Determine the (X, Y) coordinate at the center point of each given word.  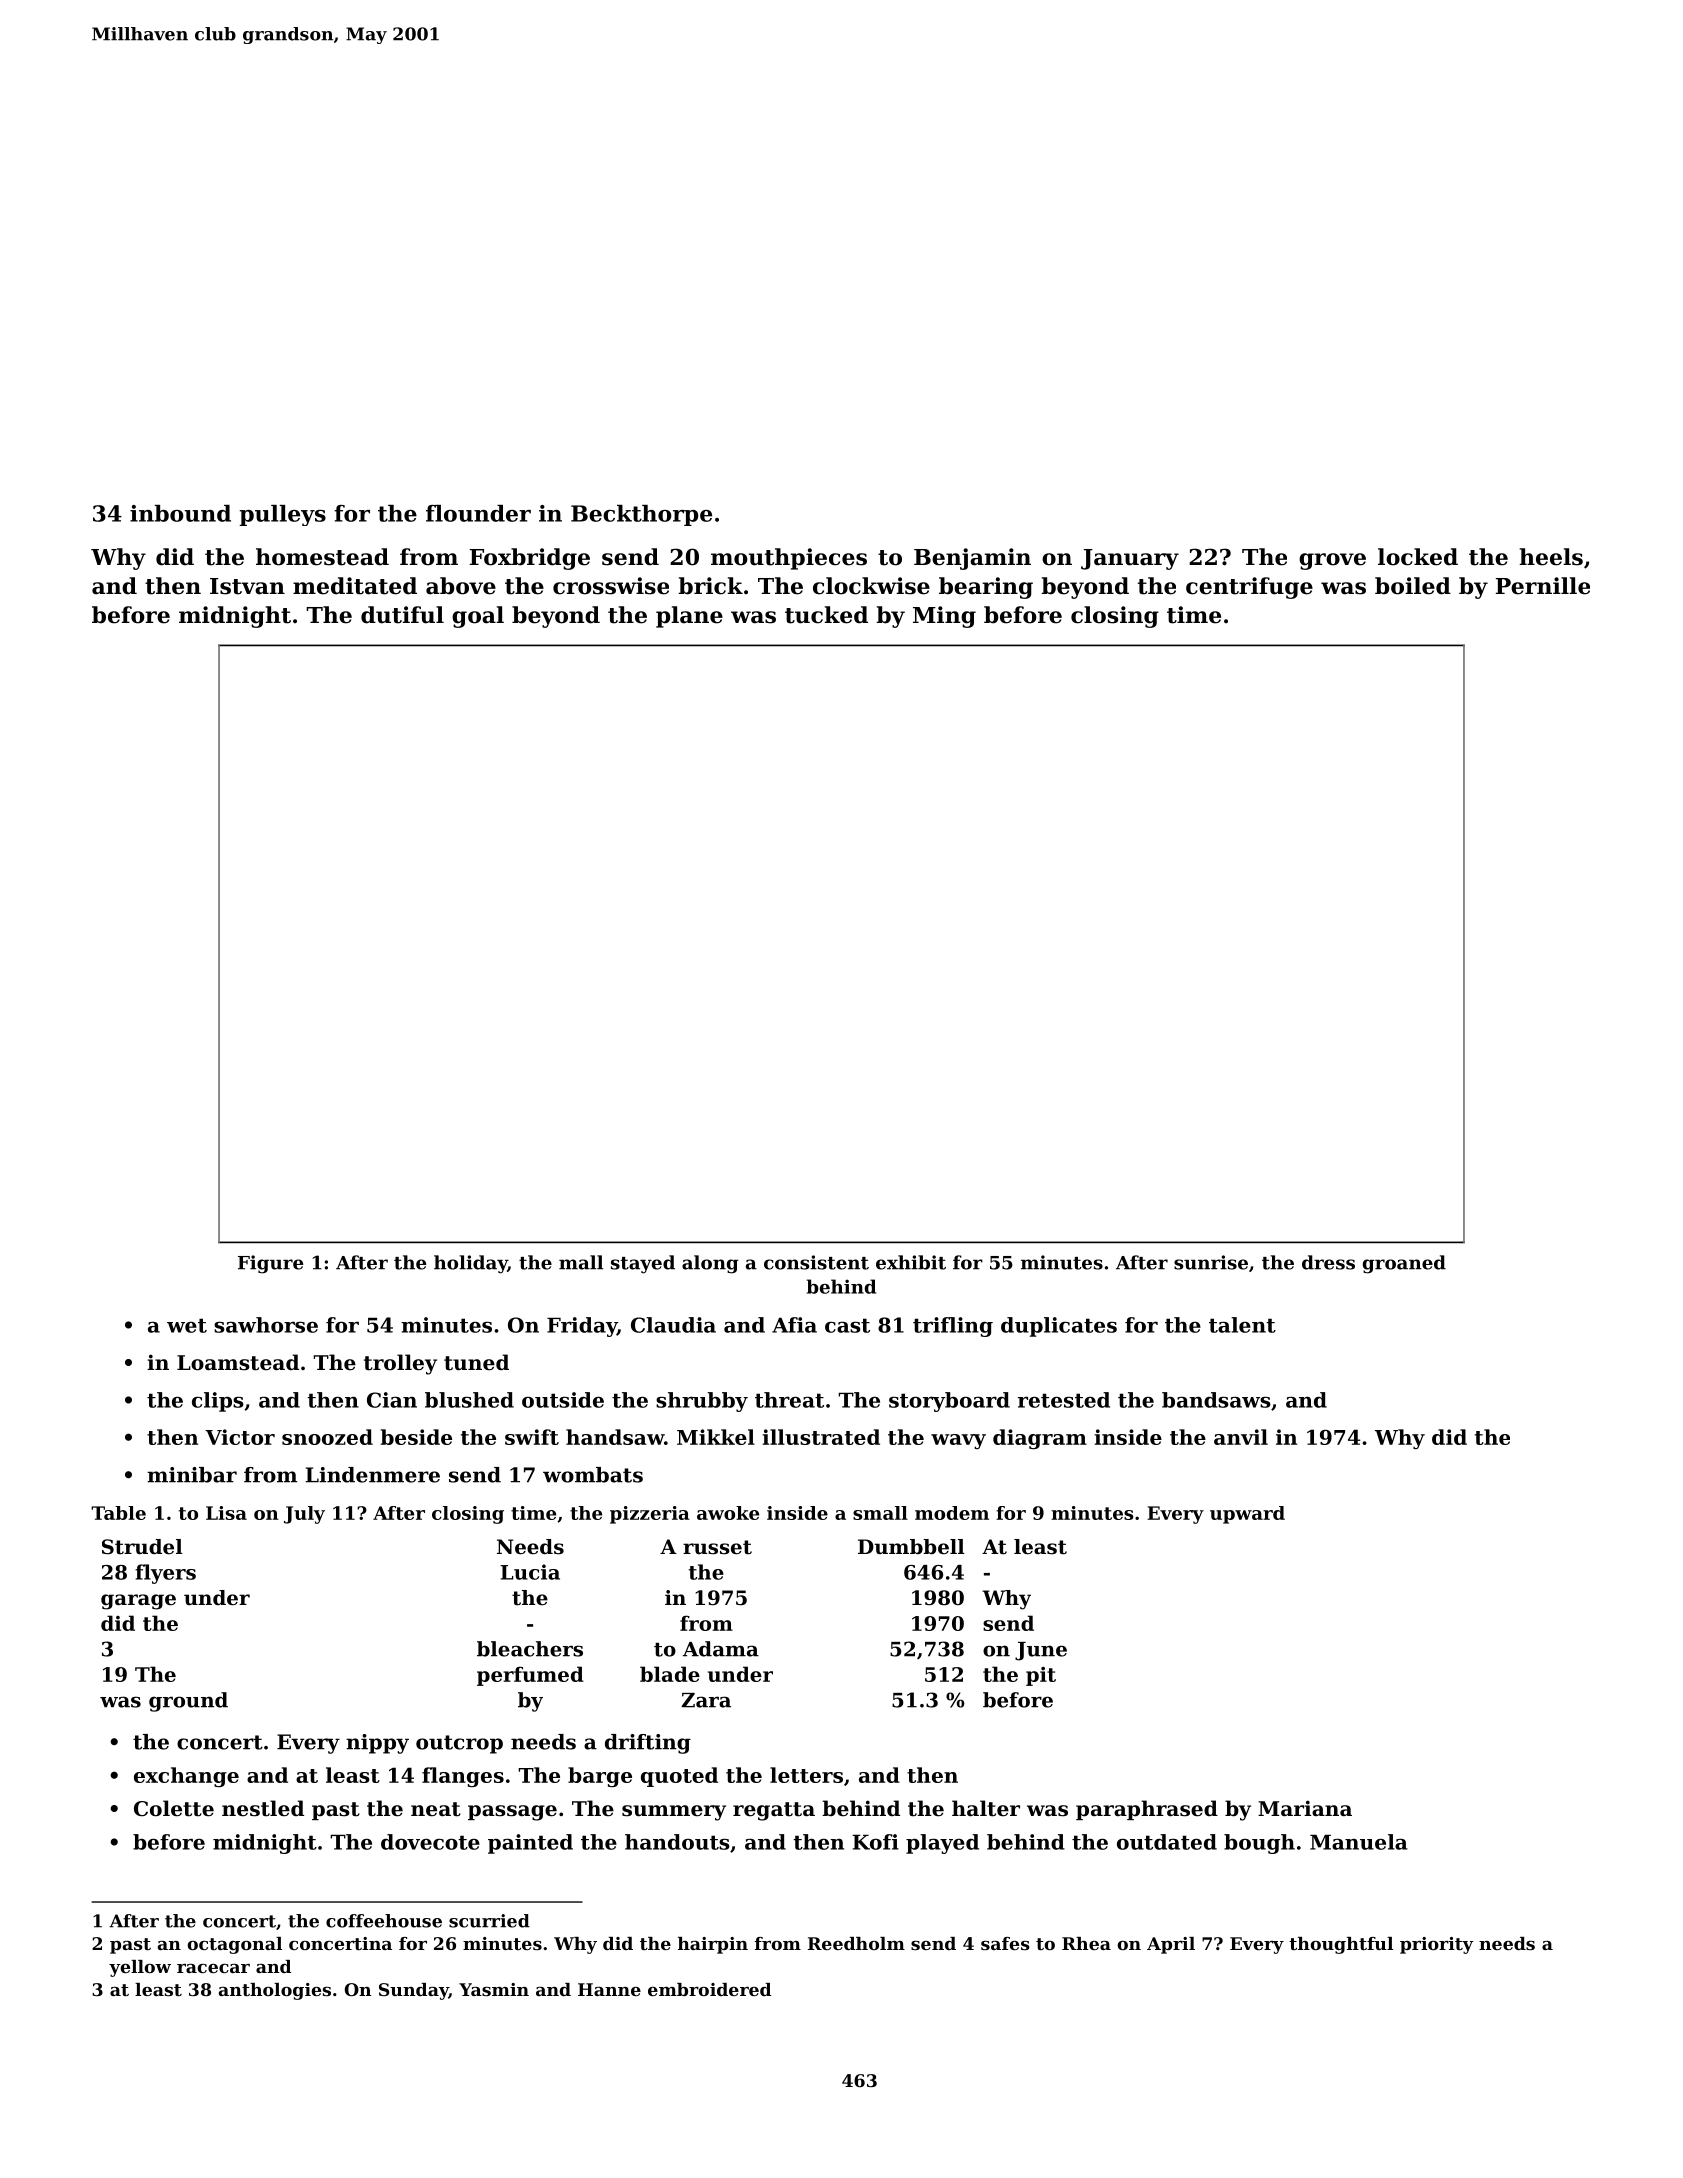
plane (689, 617)
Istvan (247, 586)
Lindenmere (372, 1475)
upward (1247, 1515)
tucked (826, 615)
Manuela (1359, 1842)
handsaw (615, 1437)
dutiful (402, 615)
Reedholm (856, 1943)
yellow (140, 1968)
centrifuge (1249, 588)
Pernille (1543, 586)
